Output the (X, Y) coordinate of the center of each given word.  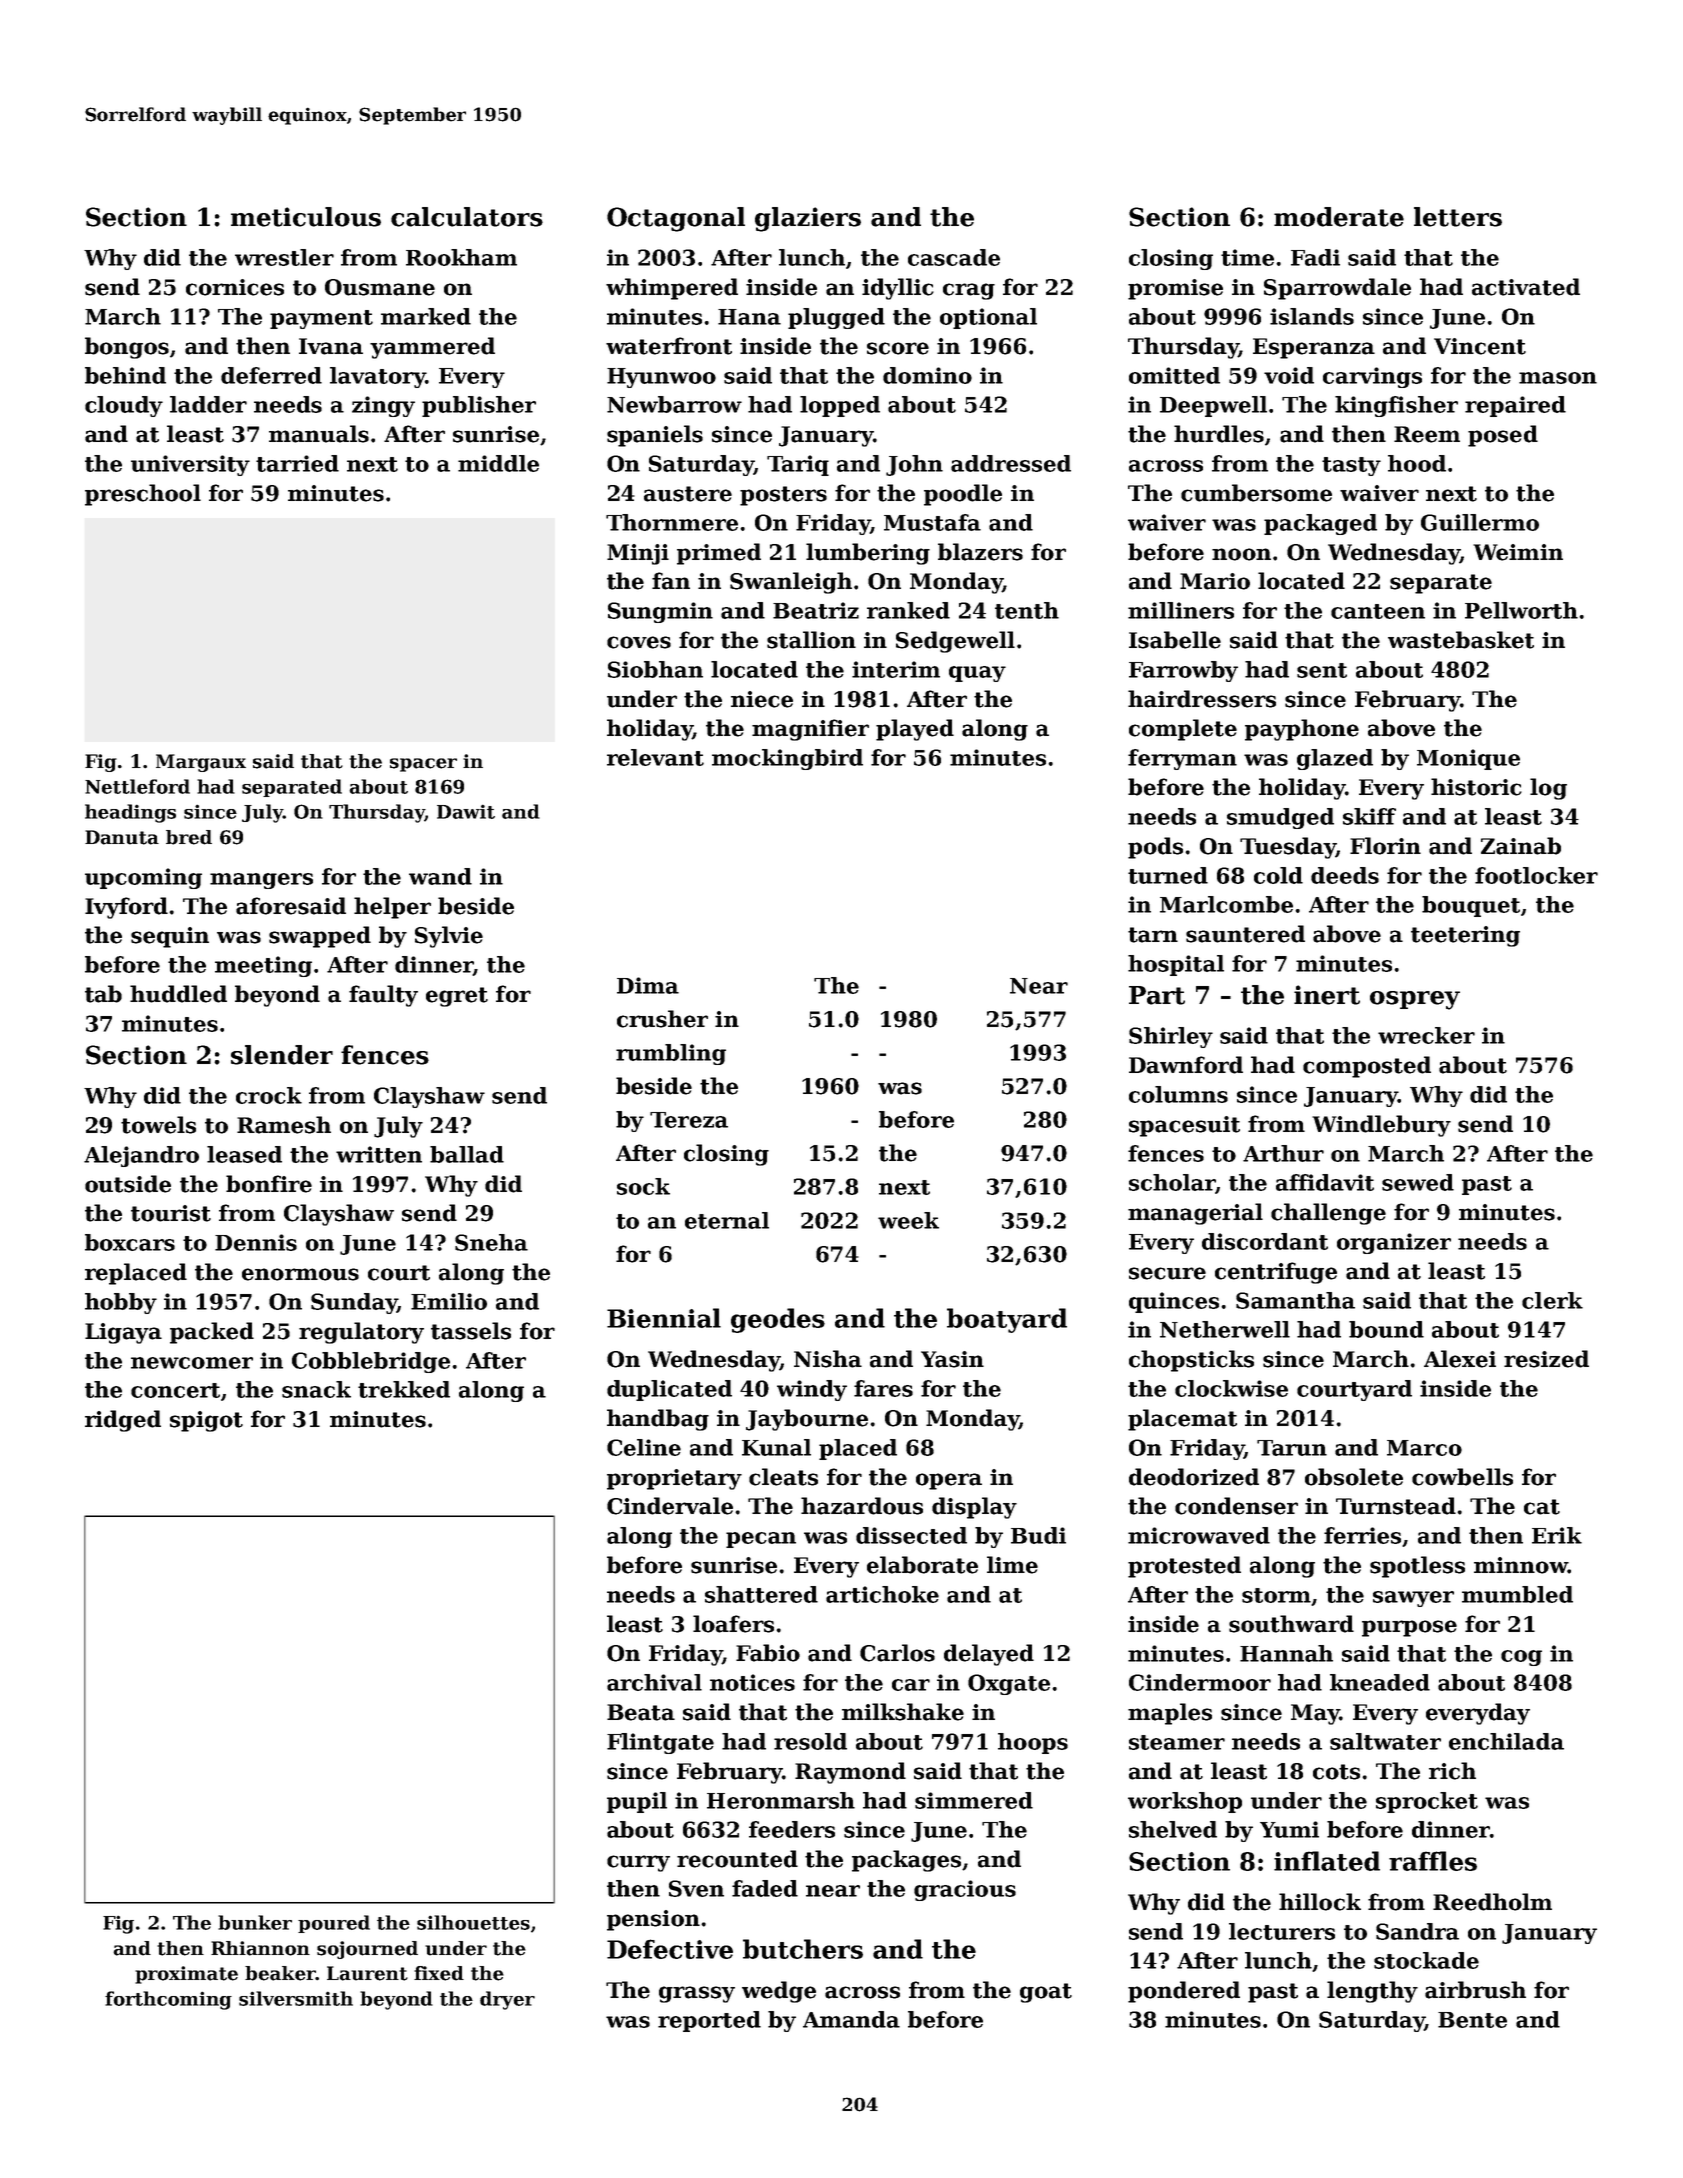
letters (1458, 217)
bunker (255, 1922)
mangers (261, 881)
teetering (1465, 936)
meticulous (306, 217)
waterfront (669, 346)
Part (1157, 995)
